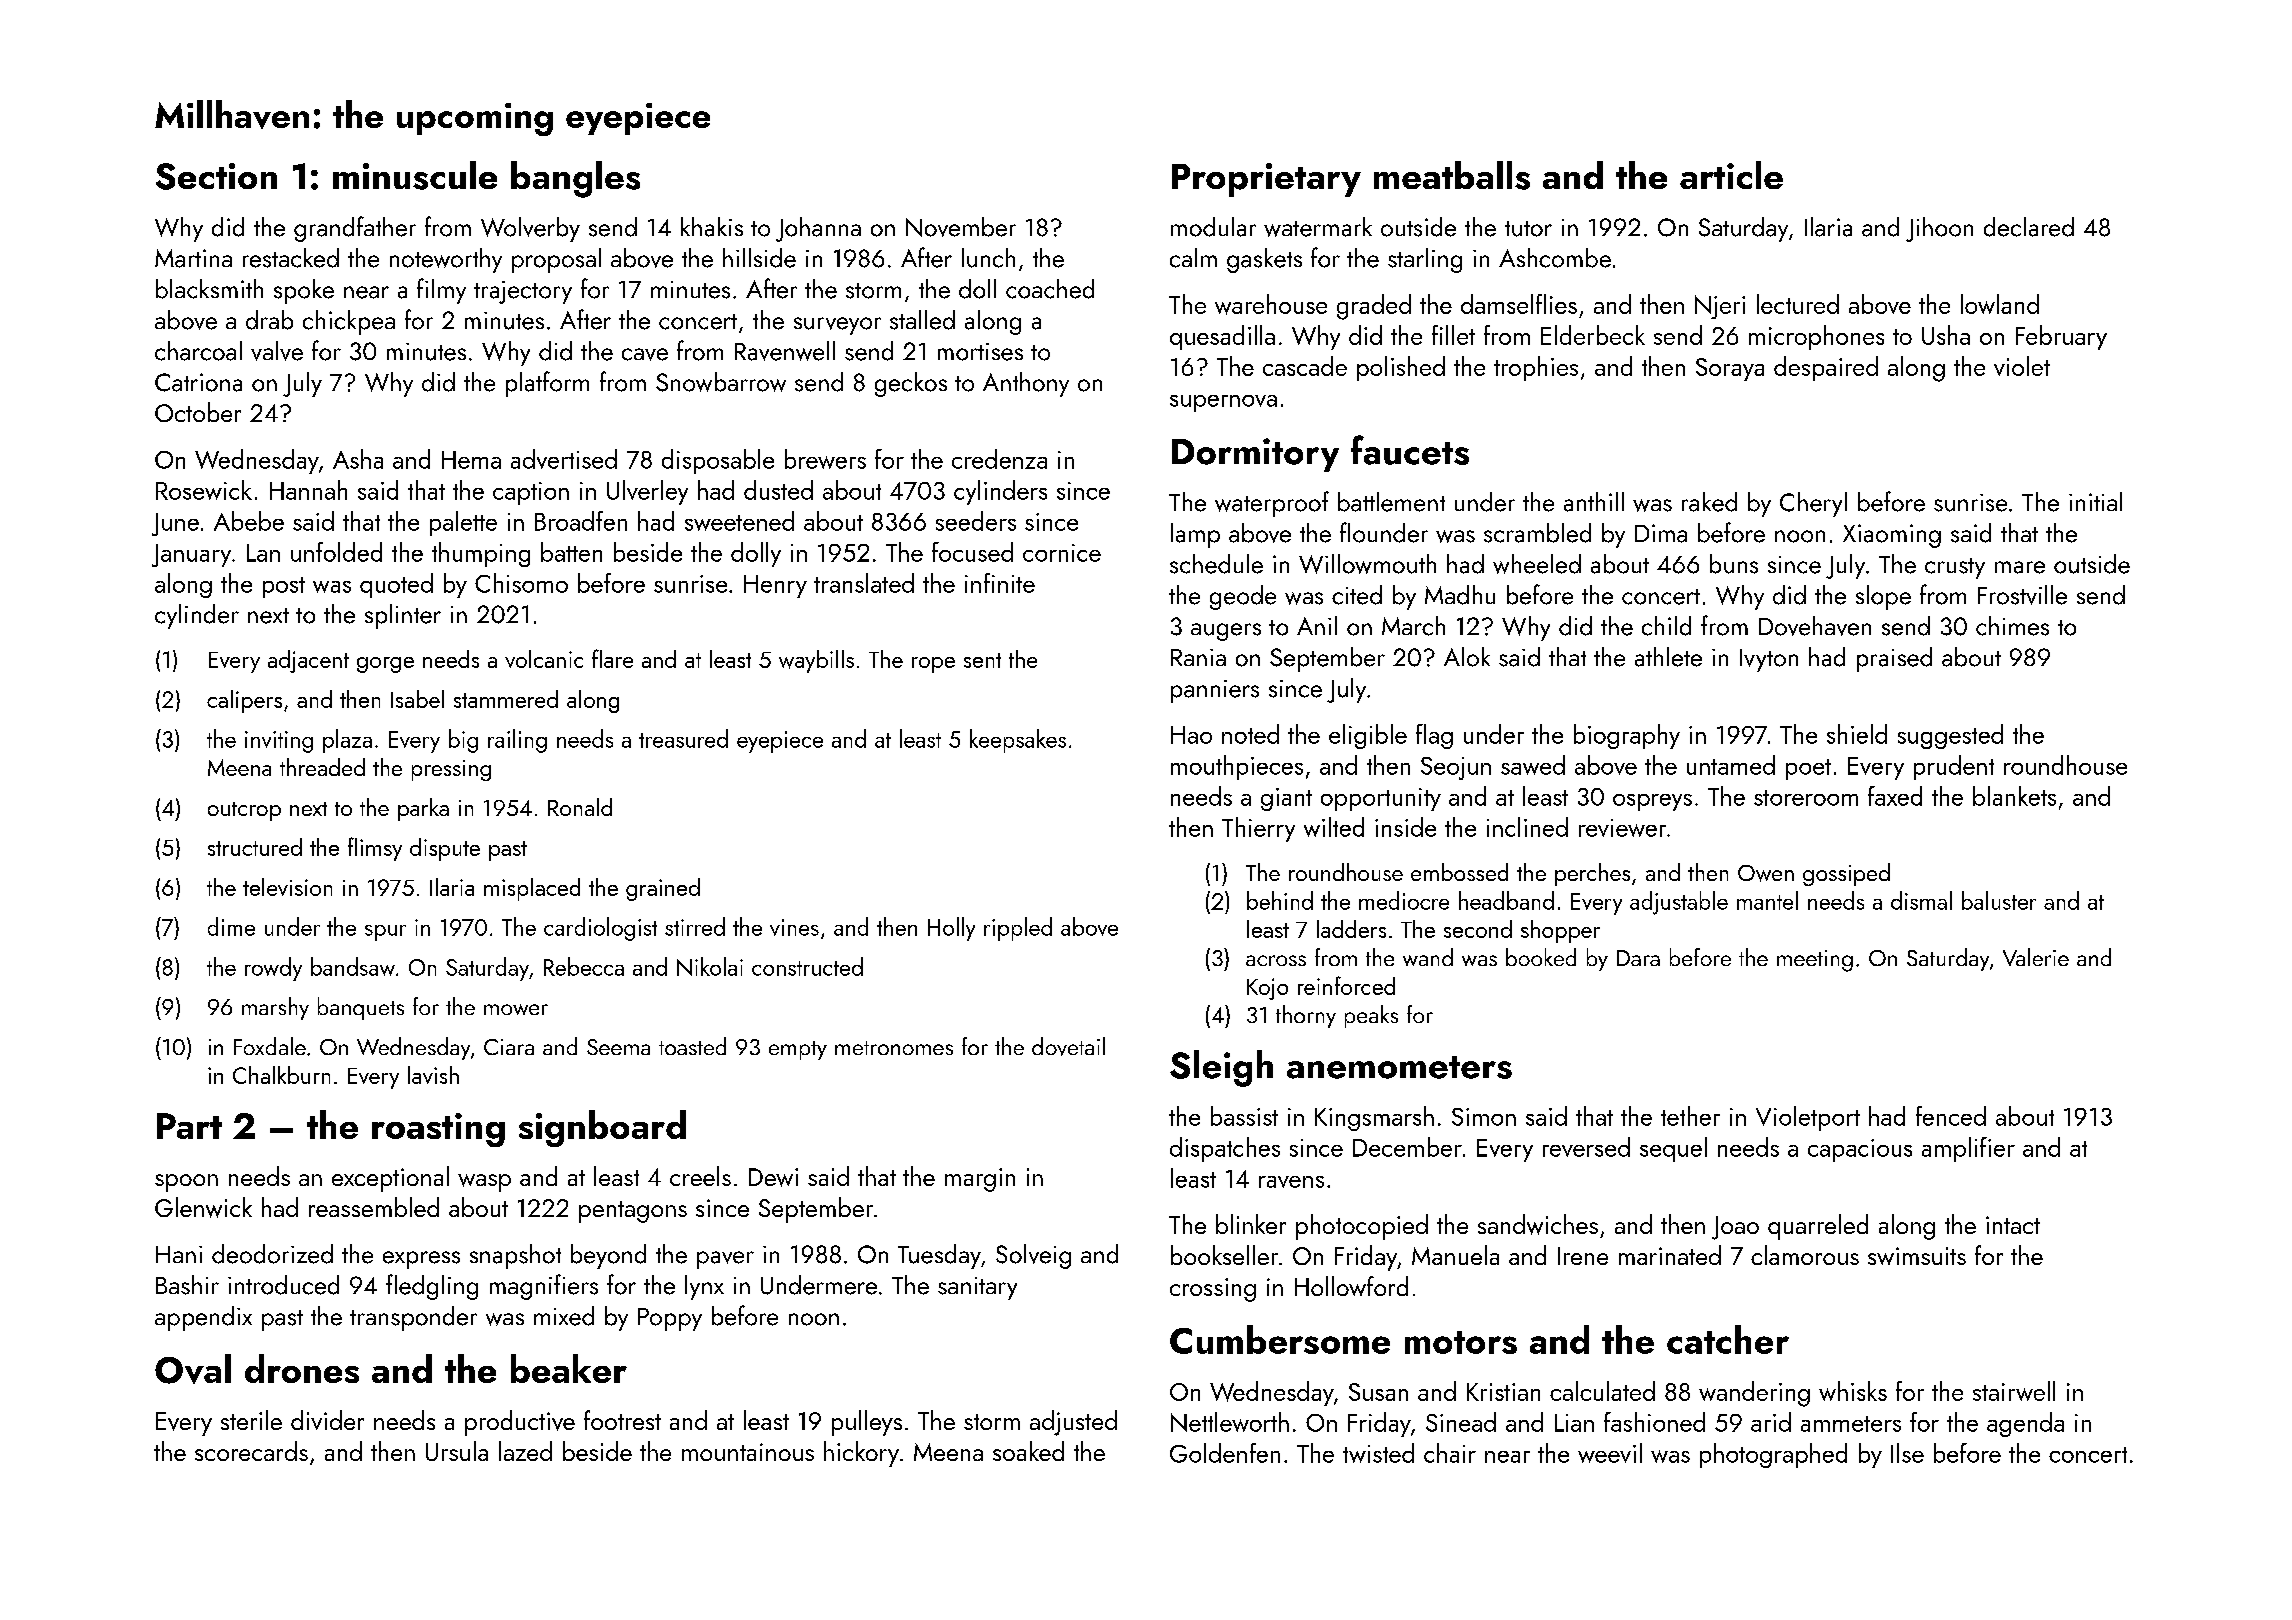 The image size is (2292, 1620). I want to click on Cumbersome, so click(1280, 1339).
